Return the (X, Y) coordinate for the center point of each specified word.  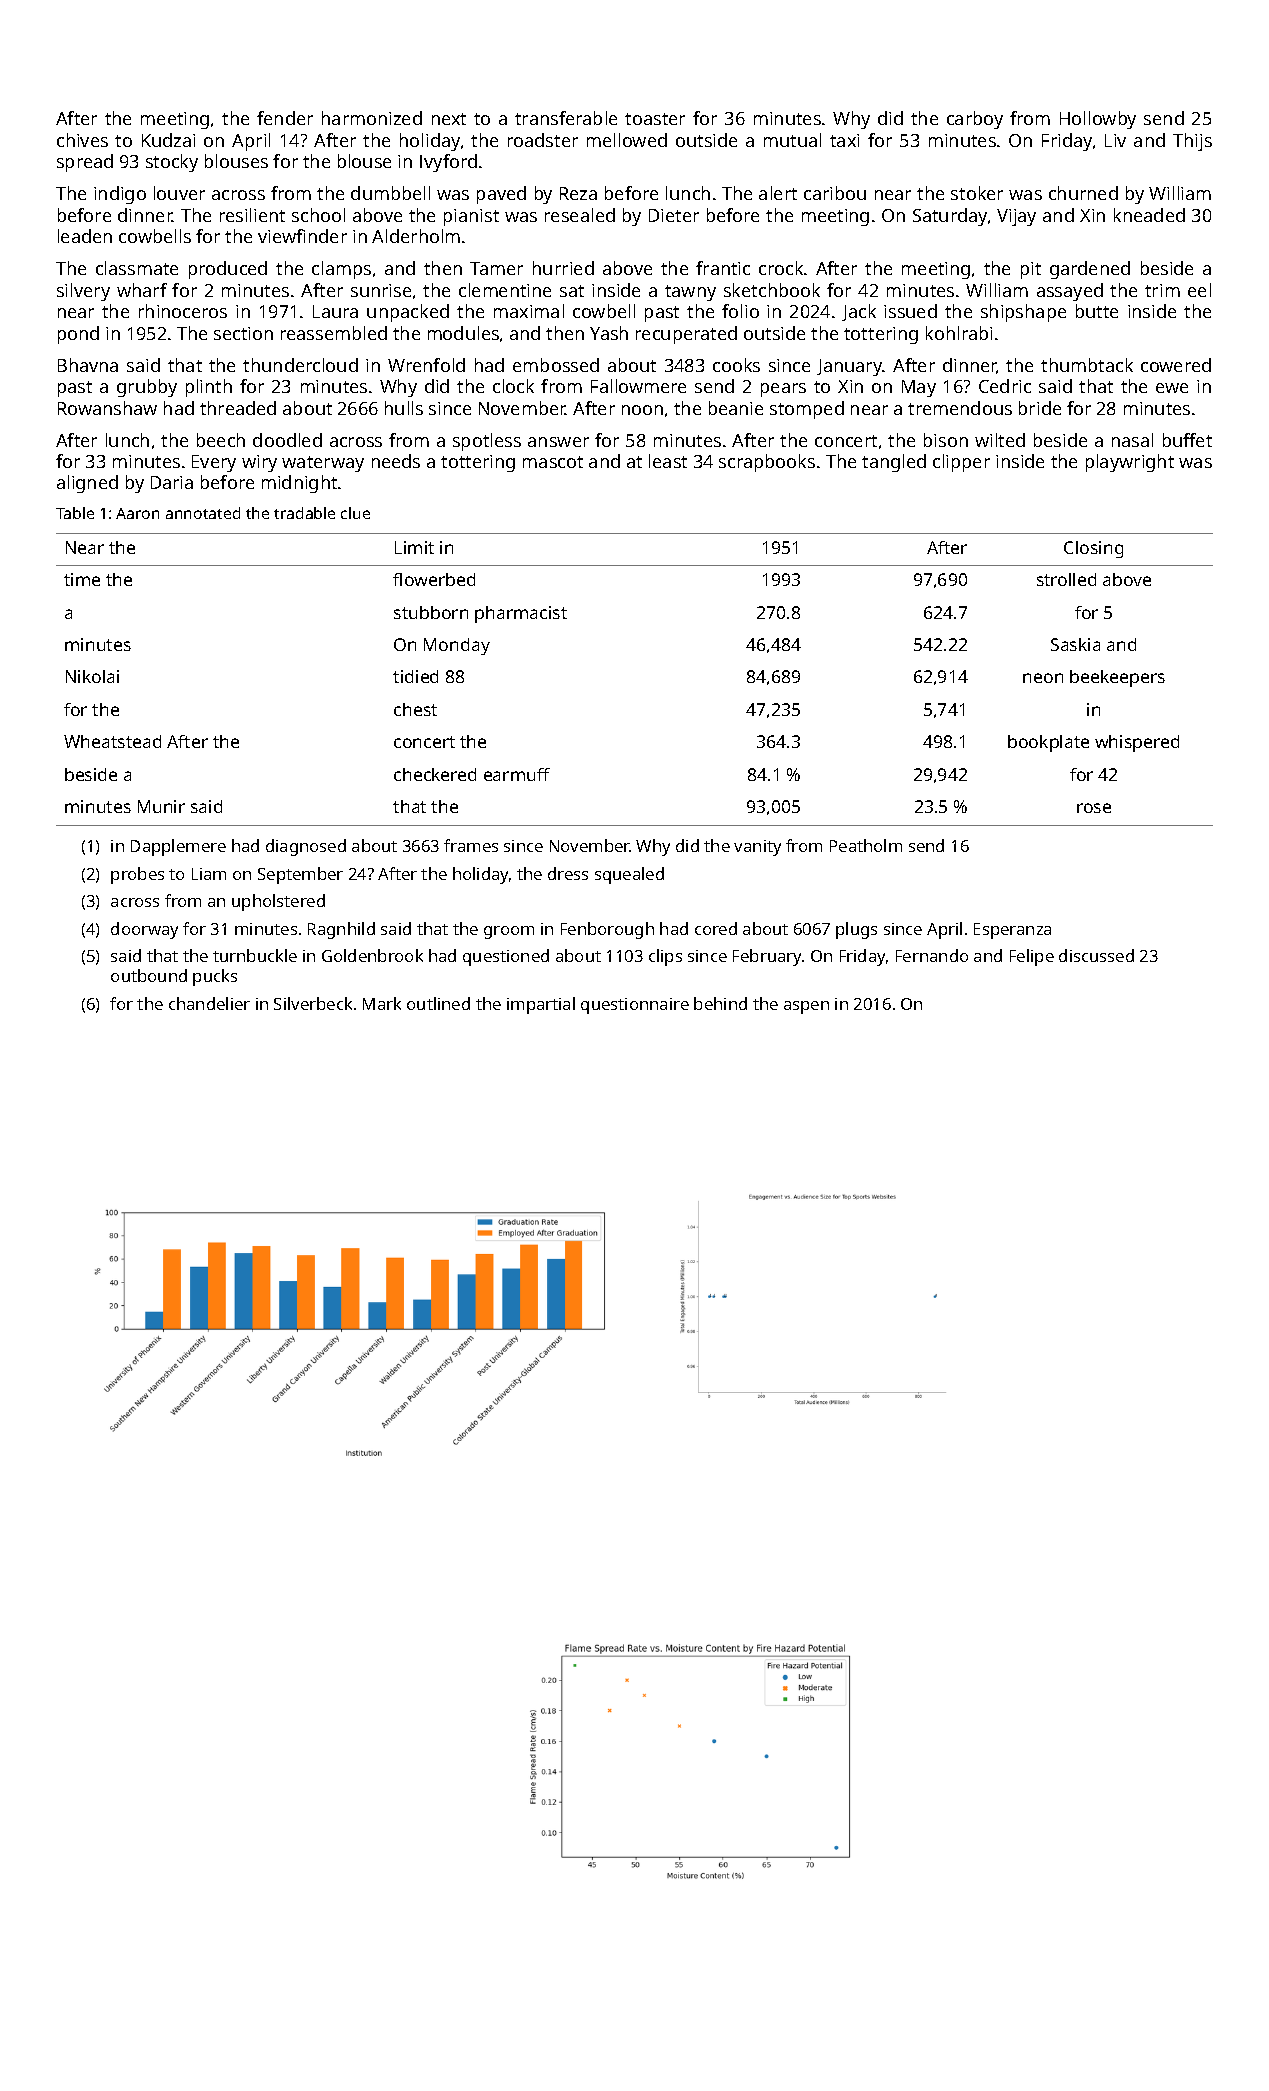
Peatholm (866, 845)
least (668, 461)
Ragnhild (341, 930)
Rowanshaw (107, 408)
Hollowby (1098, 120)
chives (82, 140)
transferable (566, 118)
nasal (1132, 440)
